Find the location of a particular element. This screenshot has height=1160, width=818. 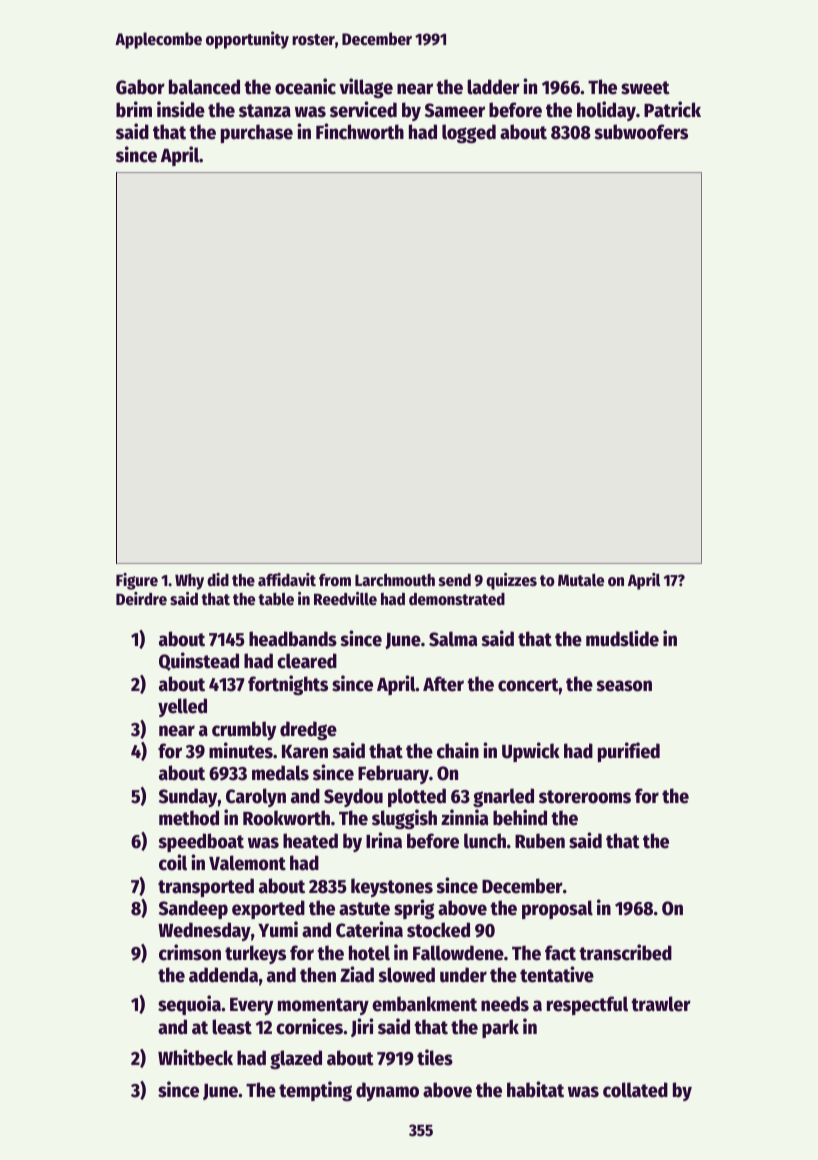

habitat is located at coordinates (535, 1089).
